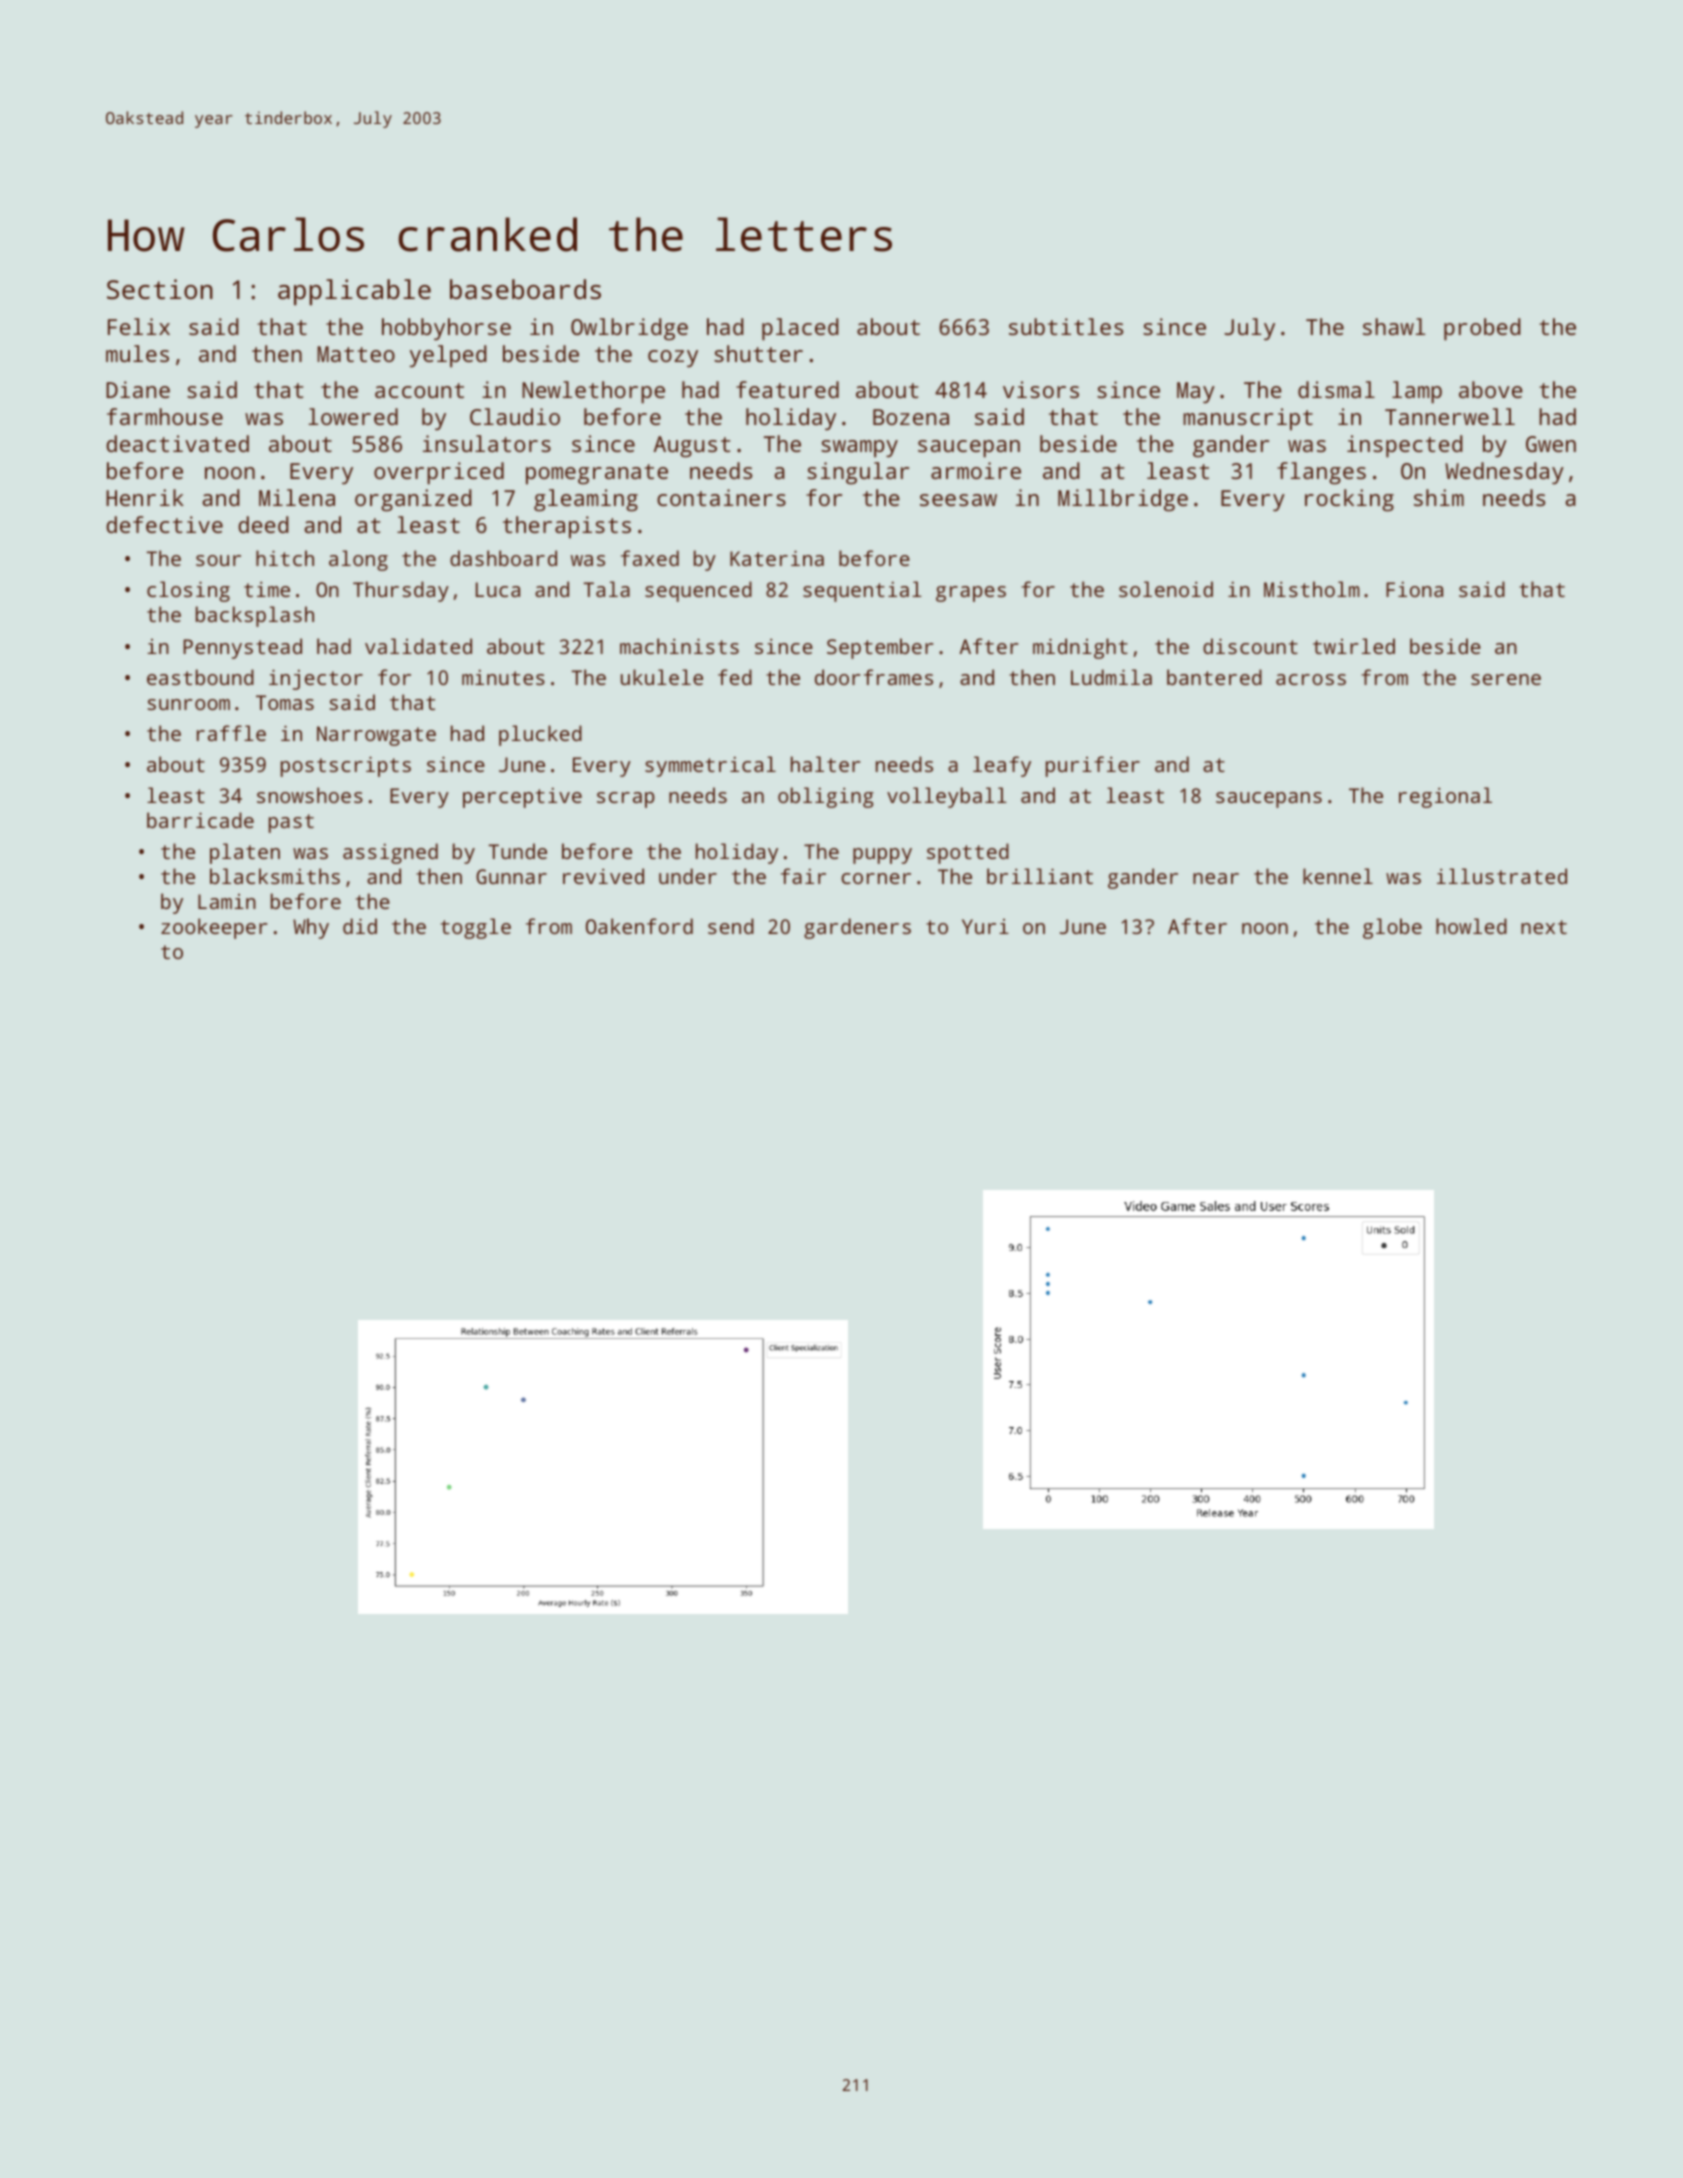 Image resolution: width=1683 pixels, height=2178 pixels. Describe the element at coordinates (1354, 646) in the image. I see `twirled` at that location.
